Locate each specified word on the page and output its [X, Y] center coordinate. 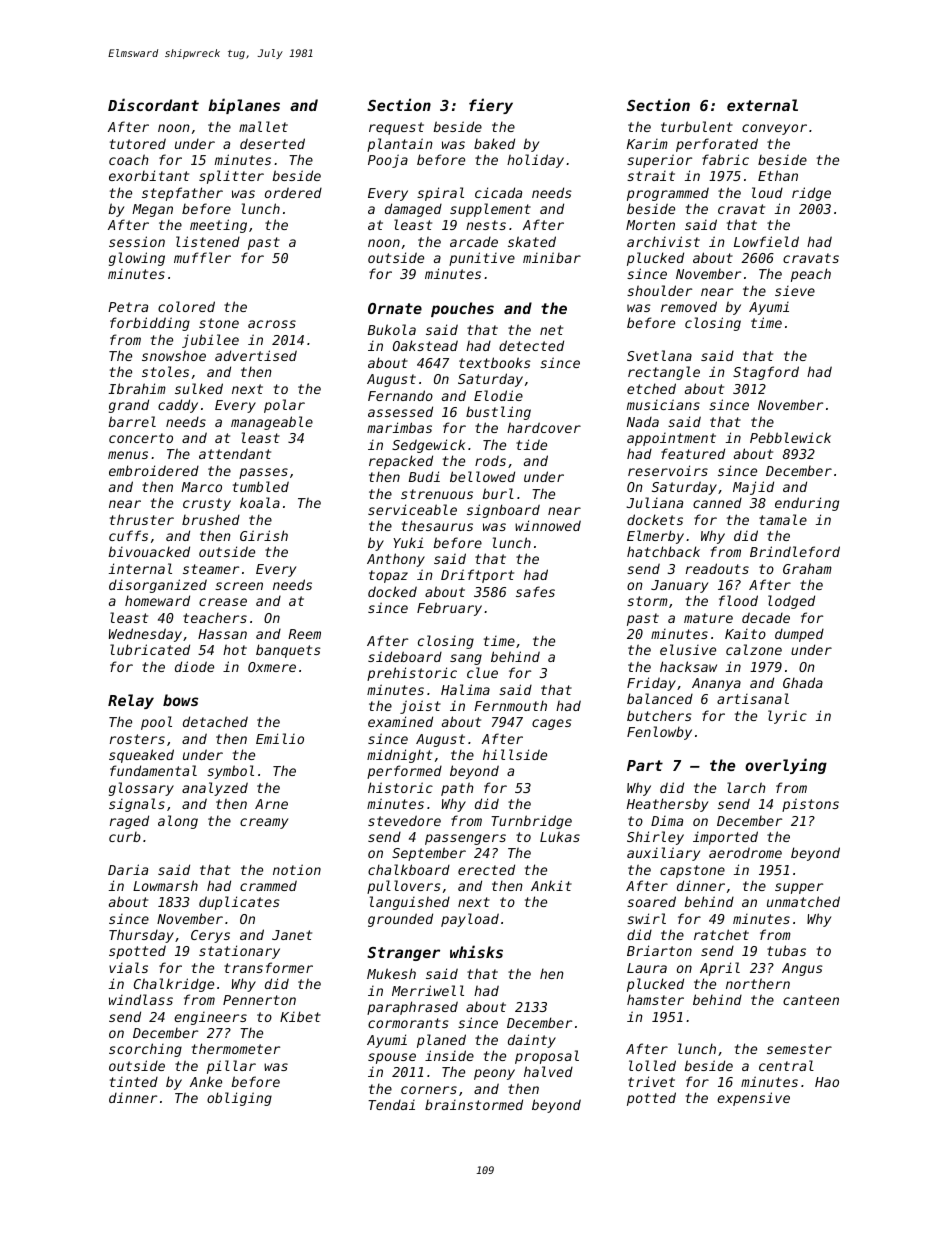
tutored [138, 143]
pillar [231, 1067]
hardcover [544, 427]
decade [766, 617]
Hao [827, 1082]
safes [535, 591]
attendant [235, 453]
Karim [647, 144]
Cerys [210, 936]
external [762, 105]
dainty [532, 1041]
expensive [753, 1099]
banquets [288, 651]
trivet [651, 1081]
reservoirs [668, 470]
